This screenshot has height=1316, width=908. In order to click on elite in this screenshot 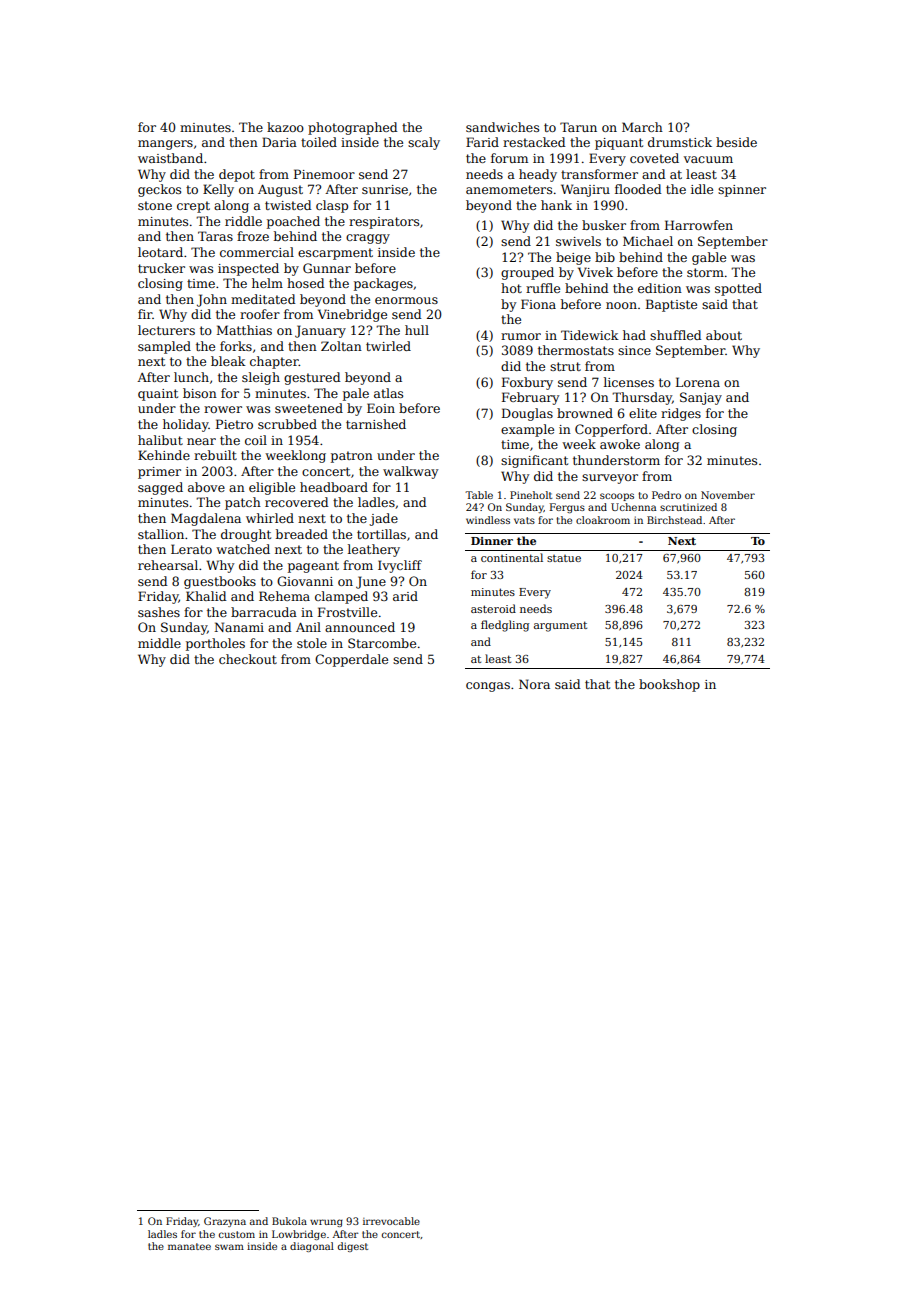, I will do `click(643, 413)`.
